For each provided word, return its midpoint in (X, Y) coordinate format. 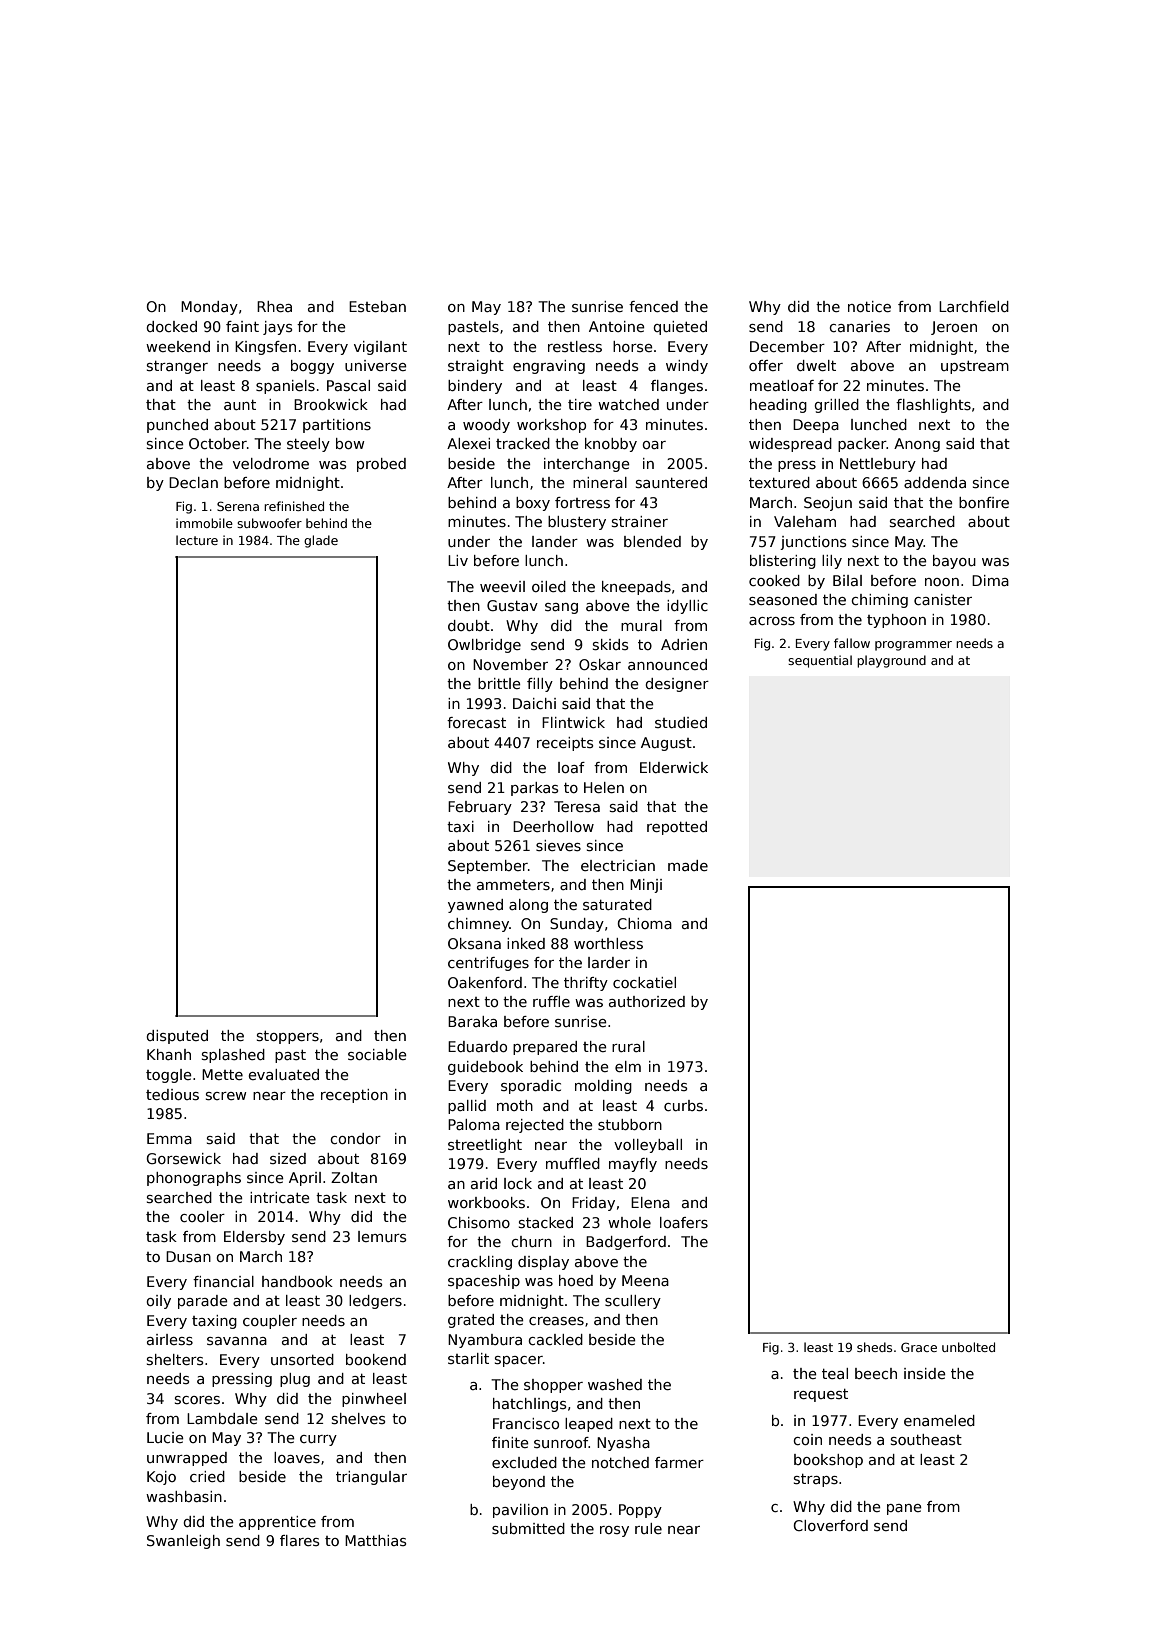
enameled (939, 1420)
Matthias (375, 1540)
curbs (683, 1105)
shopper (553, 1386)
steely (308, 445)
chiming (879, 601)
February (480, 808)
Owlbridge (484, 646)
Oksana (474, 943)
